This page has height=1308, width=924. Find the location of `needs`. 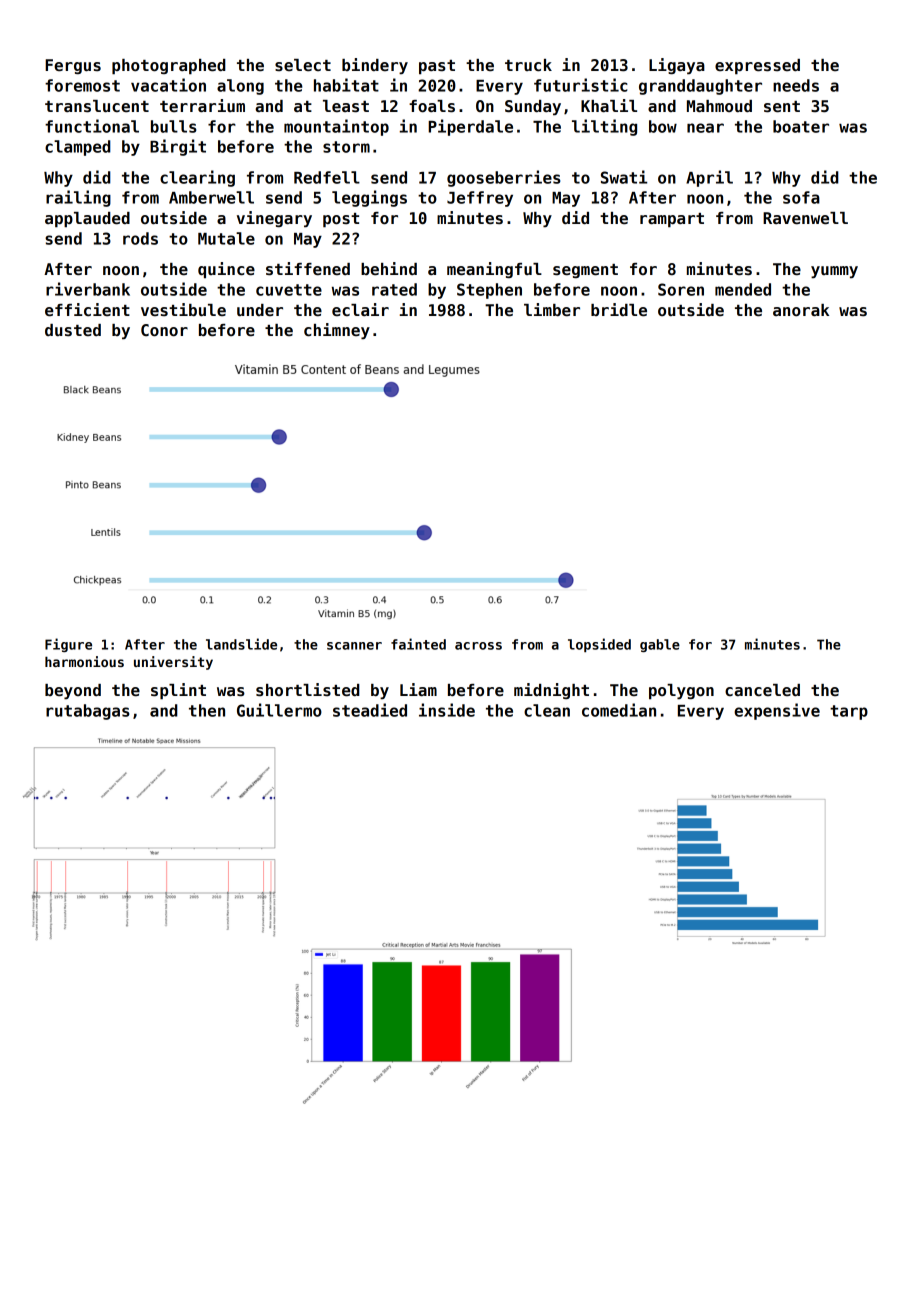

needs is located at coordinates (796, 85).
